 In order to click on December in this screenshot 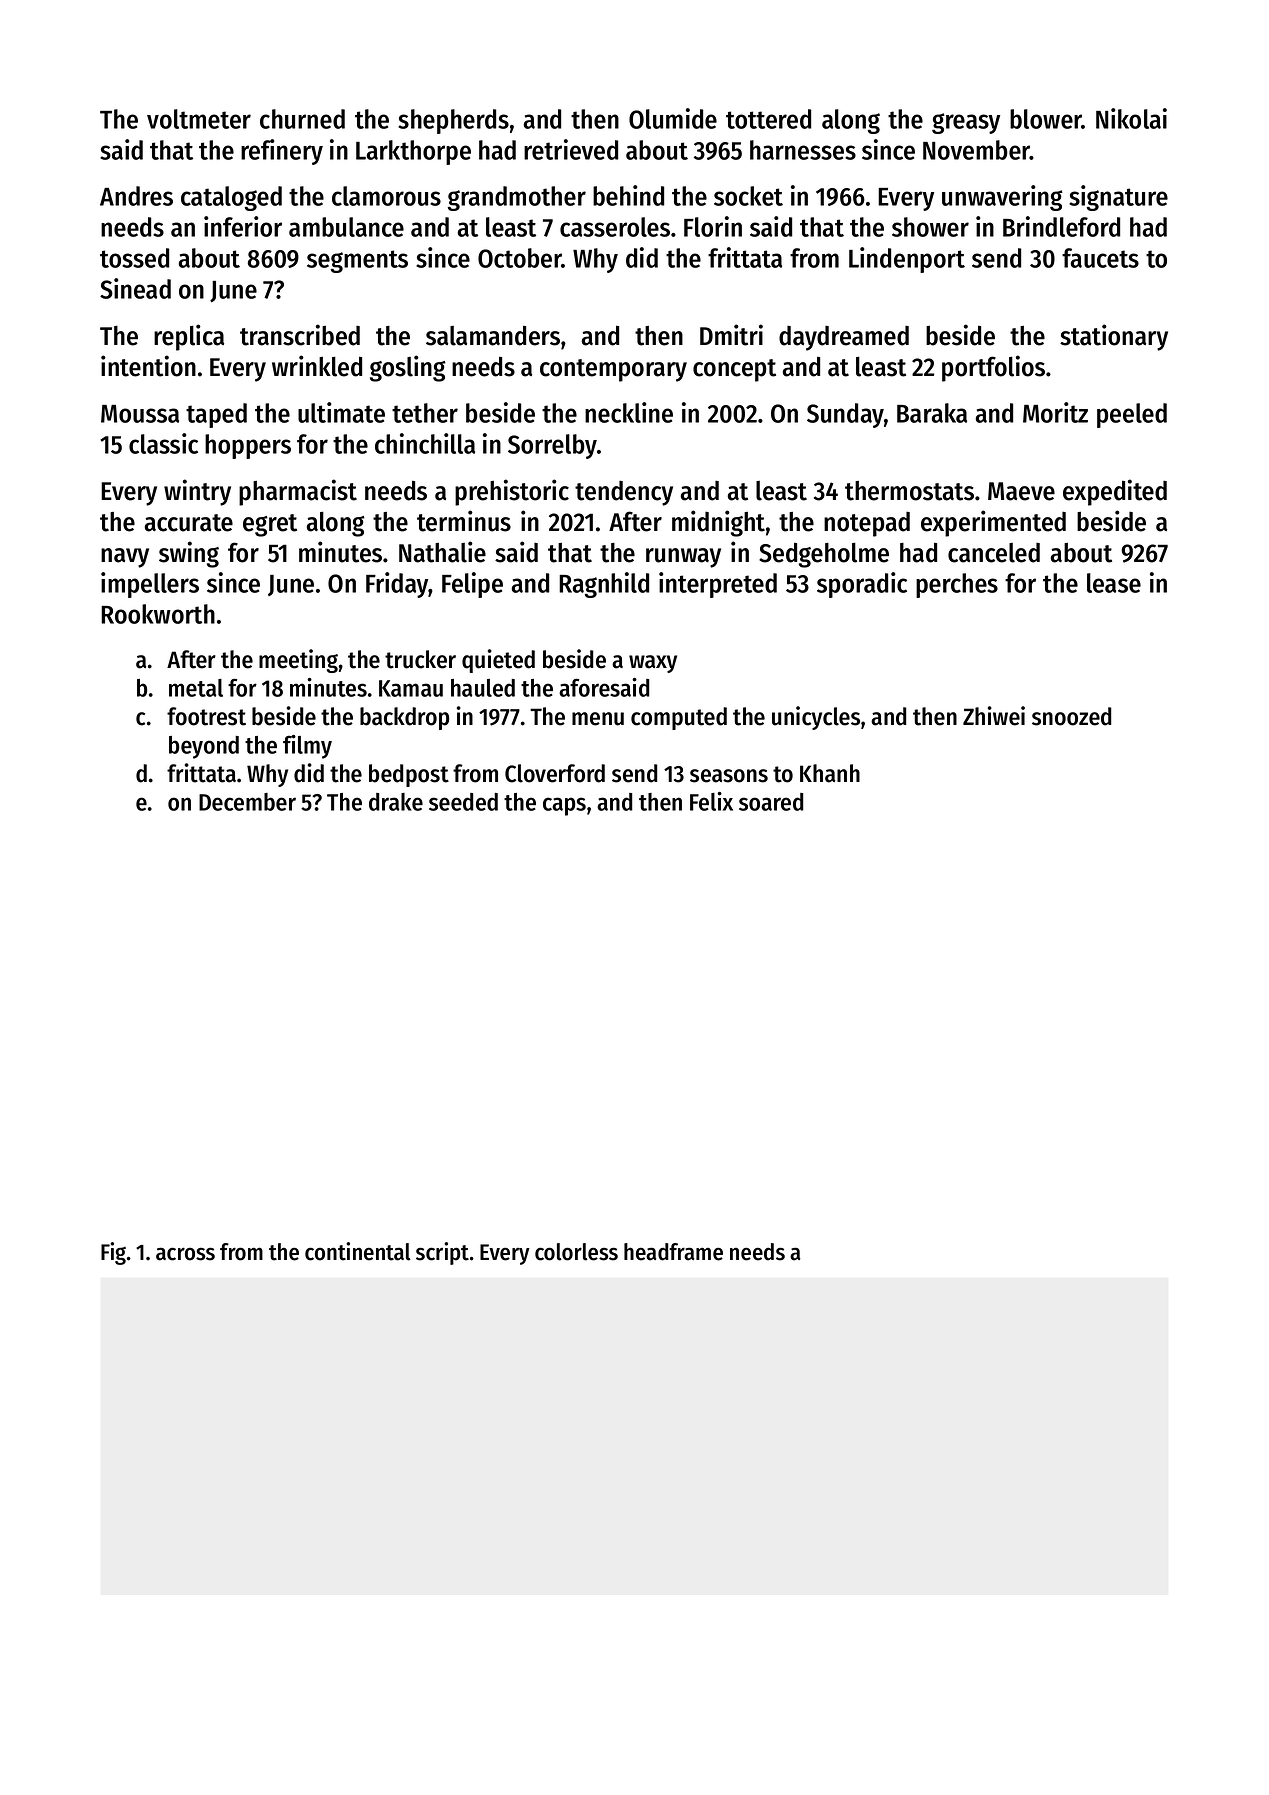, I will do `click(247, 802)`.
